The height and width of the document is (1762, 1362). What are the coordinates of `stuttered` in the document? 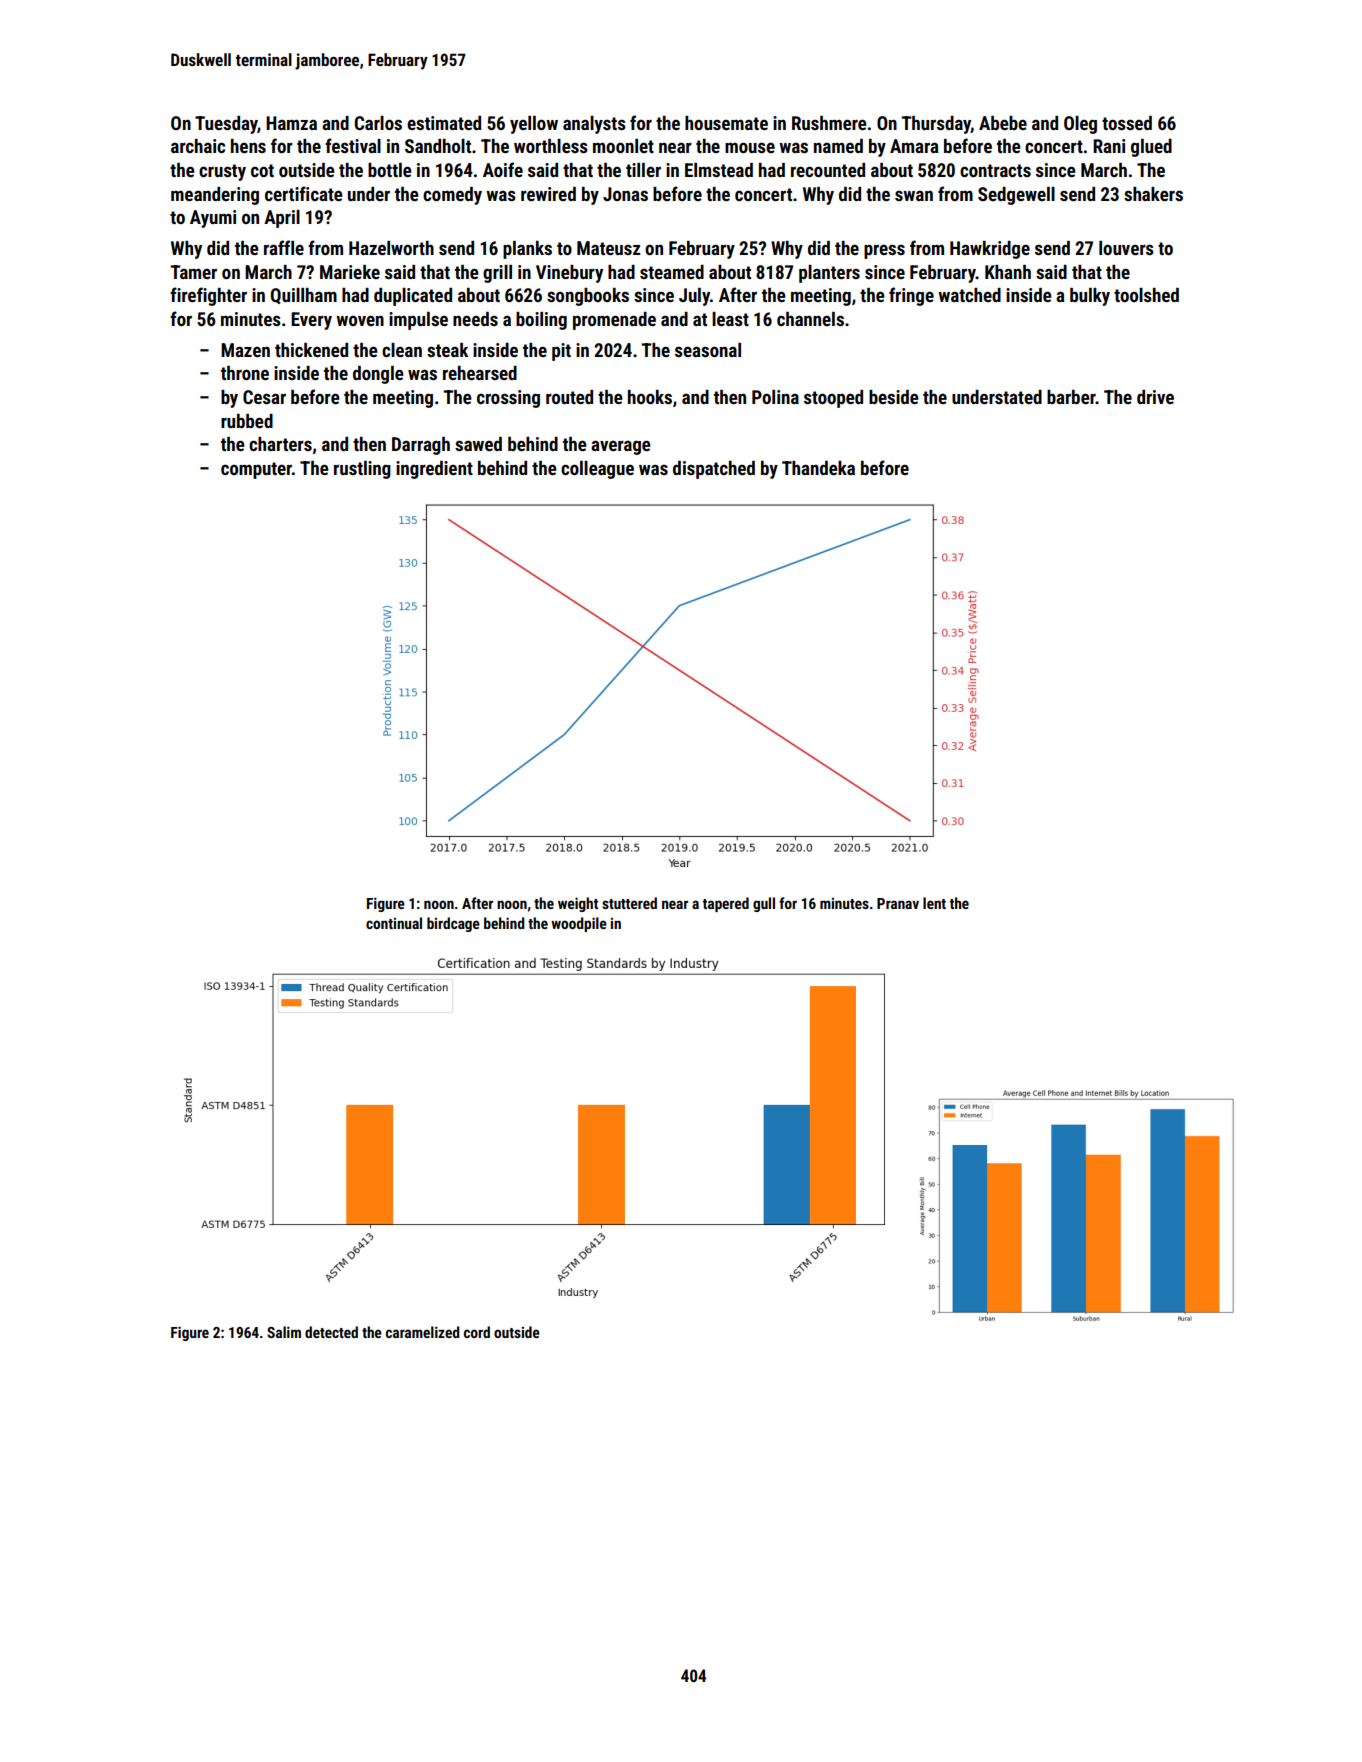 It's located at (629, 903).
